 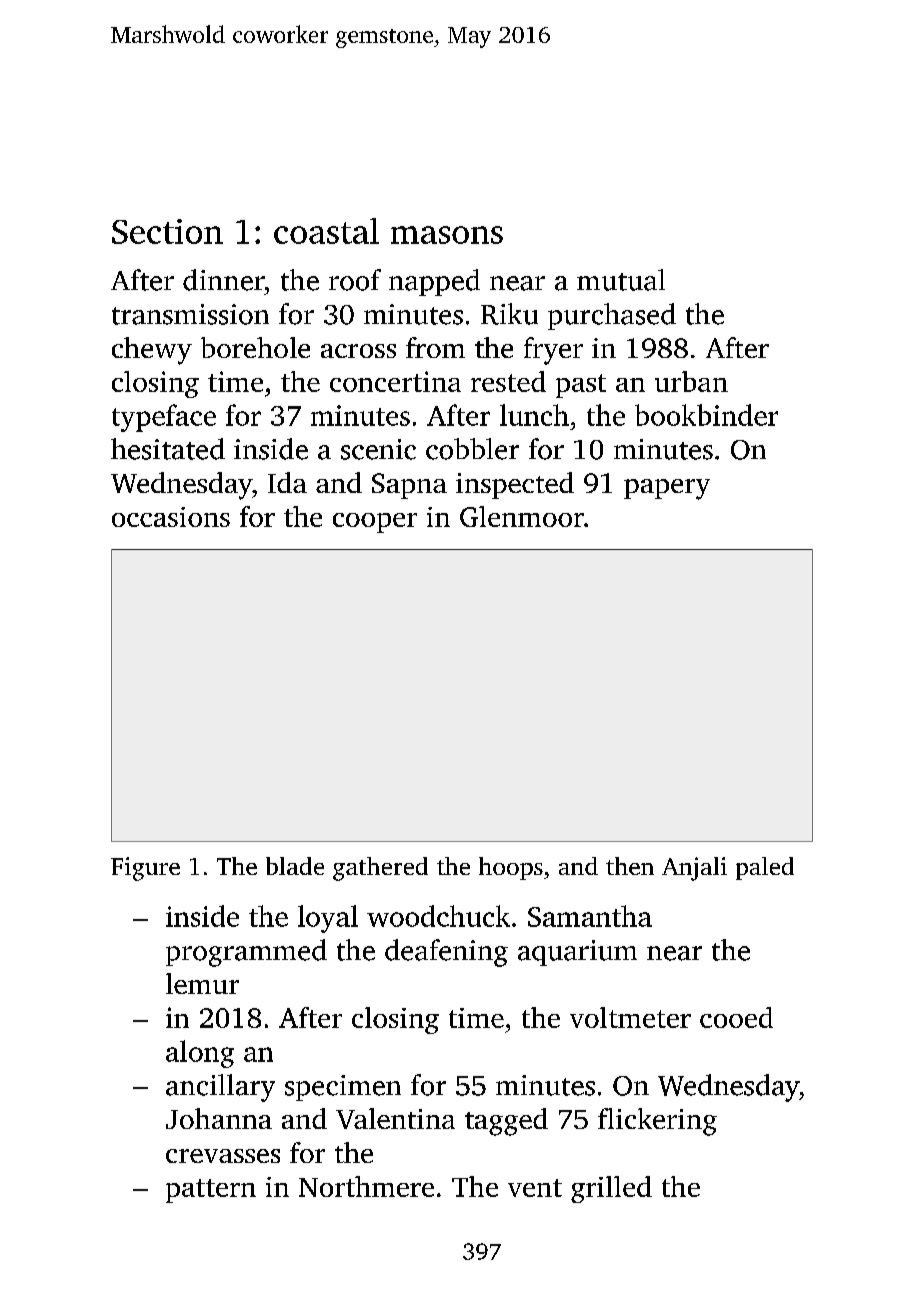 I want to click on papery, so click(x=667, y=489).
